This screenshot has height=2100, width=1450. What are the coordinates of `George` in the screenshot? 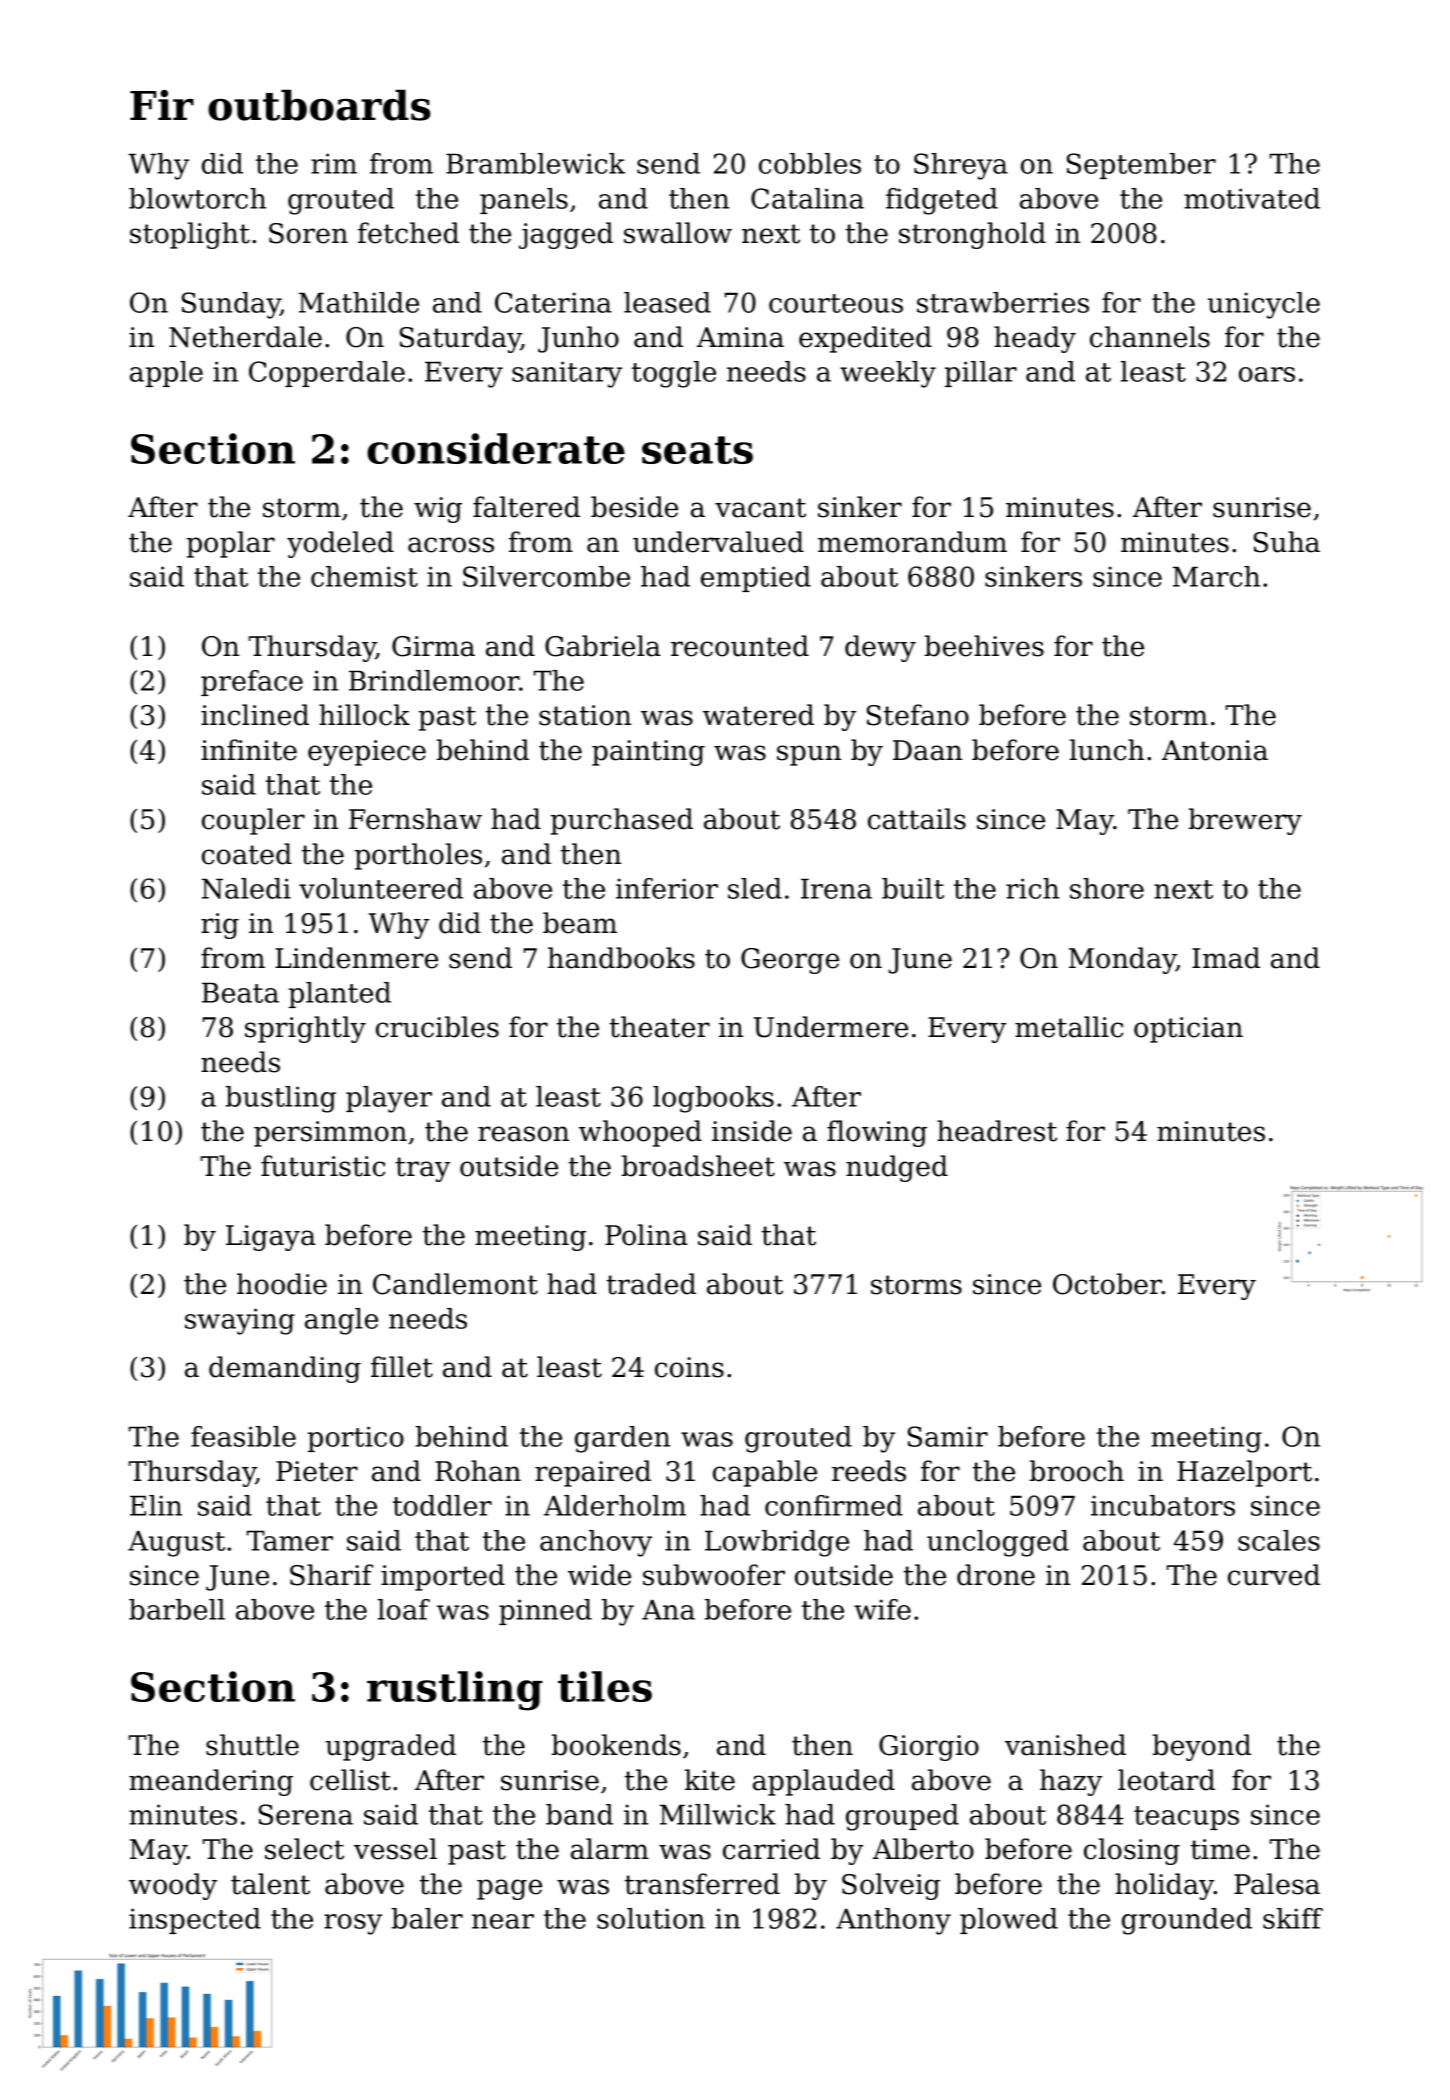 It's located at (790, 961).
